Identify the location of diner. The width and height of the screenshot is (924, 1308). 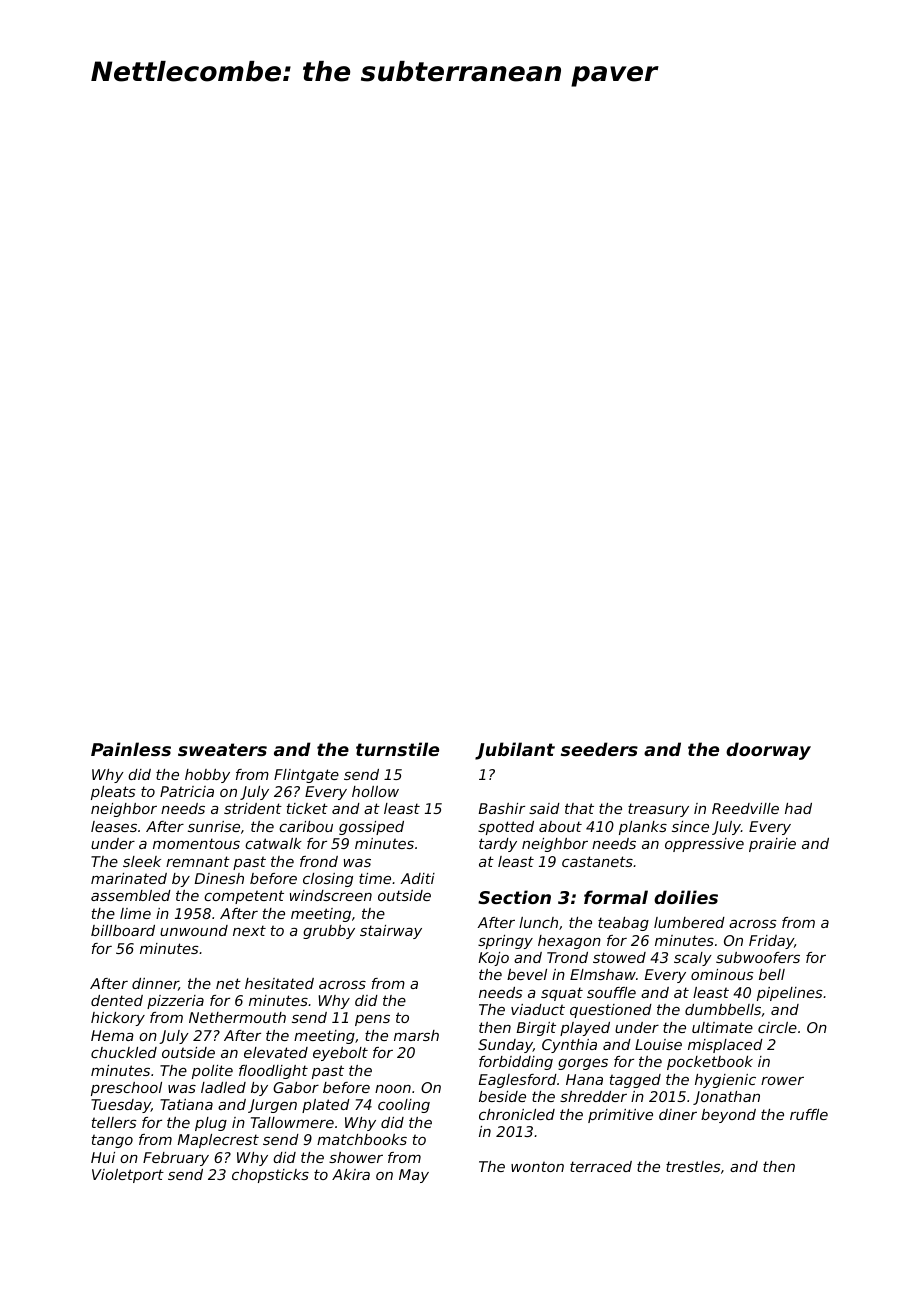
(678, 1114).
